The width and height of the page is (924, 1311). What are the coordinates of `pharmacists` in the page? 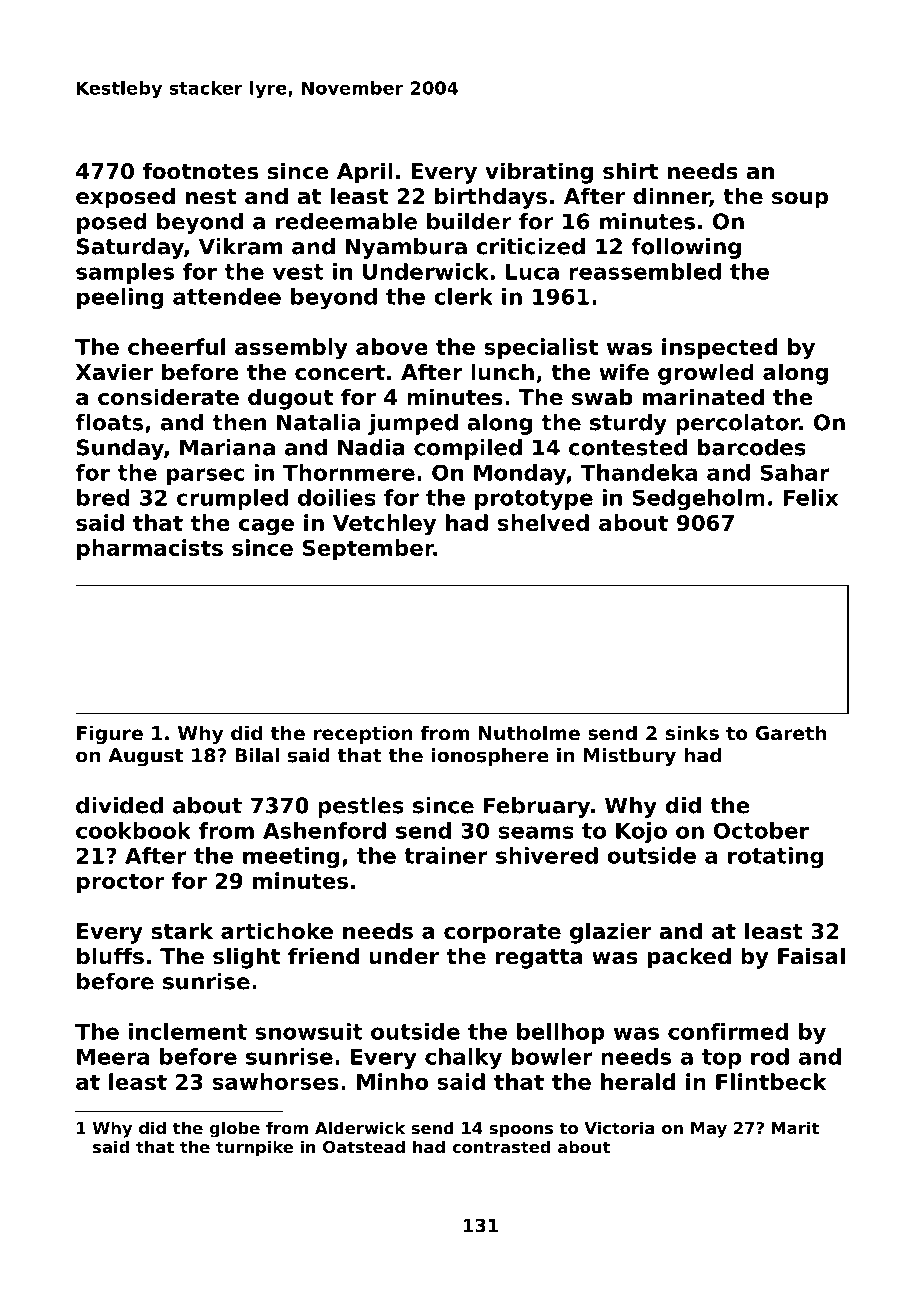 It's located at (150, 549).
